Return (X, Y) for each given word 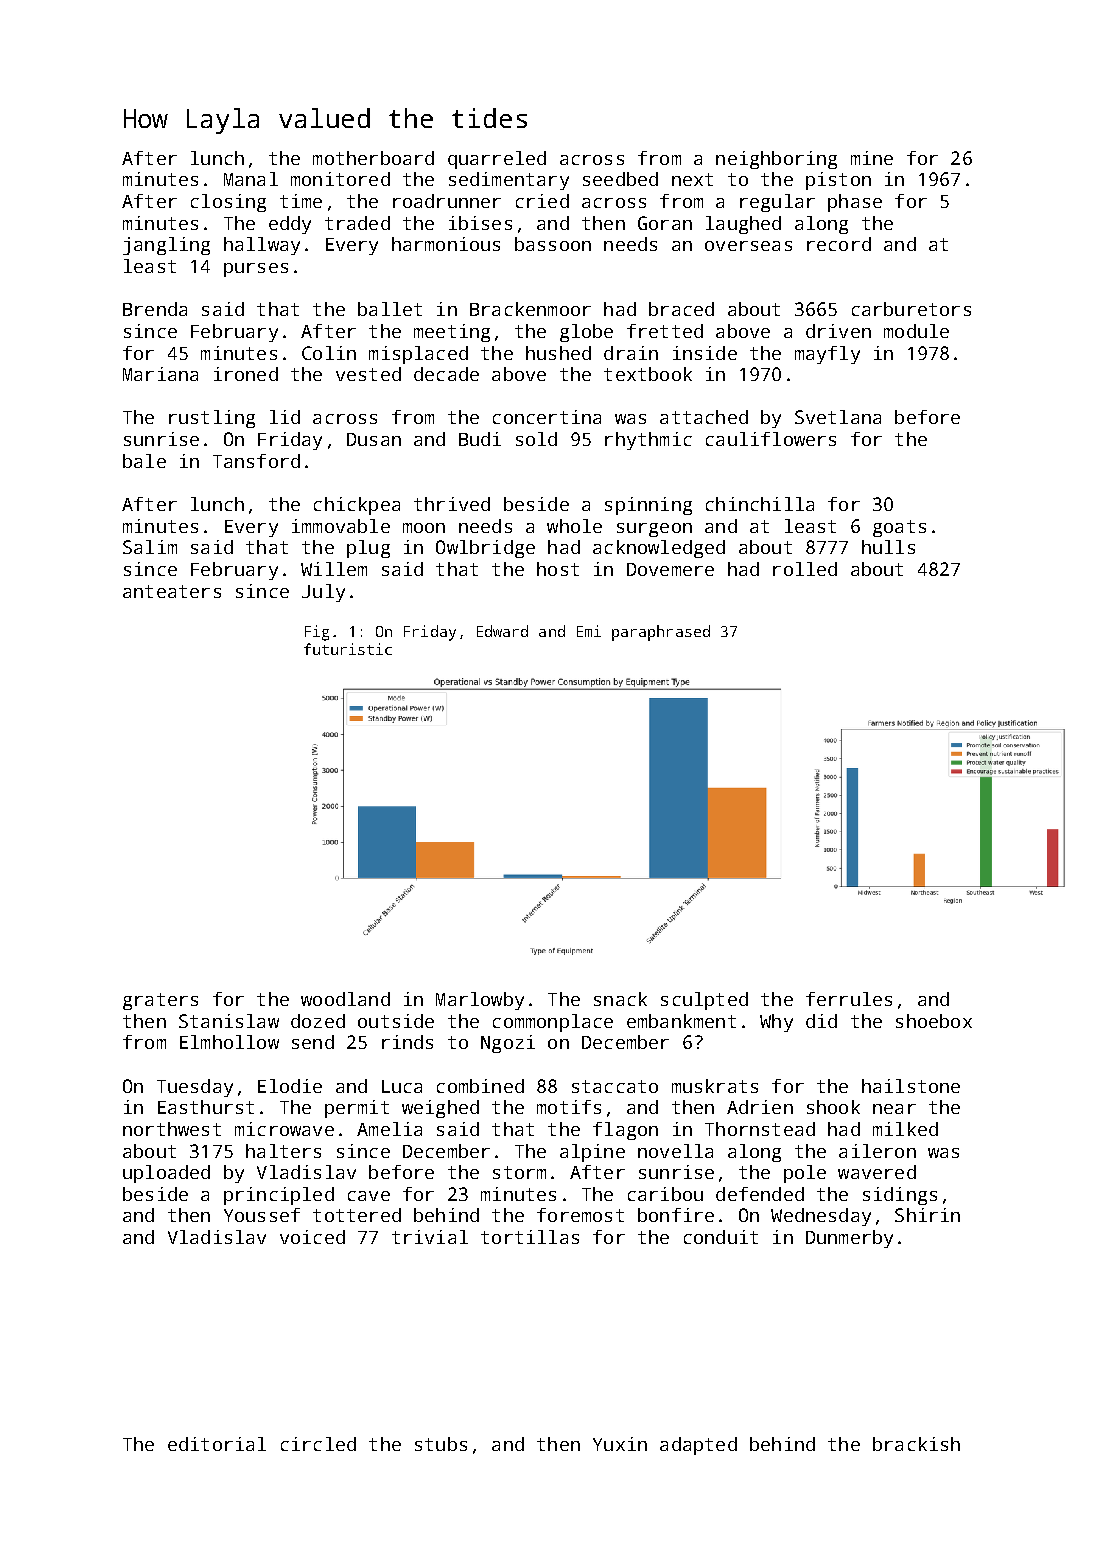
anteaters (172, 591)
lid (285, 417)
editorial (217, 1444)
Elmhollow (229, 1042)
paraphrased (661, 633)
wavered (877, 1172)
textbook (648, 374)
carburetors (911, 309)
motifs (569, 1107)
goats (899, 528)
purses (256, 270)
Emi (589, 631)
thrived (452, 504)
